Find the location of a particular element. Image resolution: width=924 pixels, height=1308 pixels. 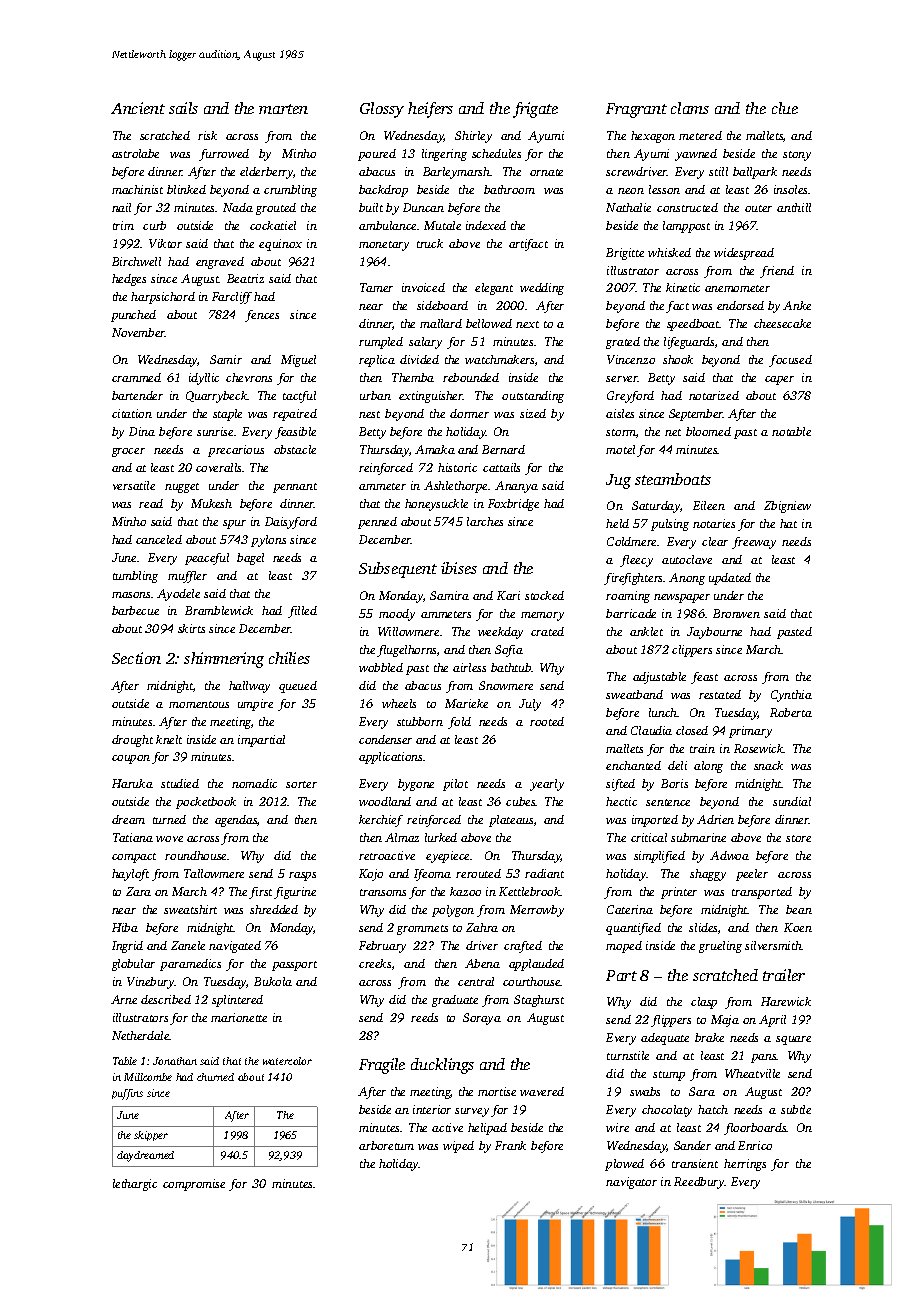

Frank is located at coordinates (510, 1145).
